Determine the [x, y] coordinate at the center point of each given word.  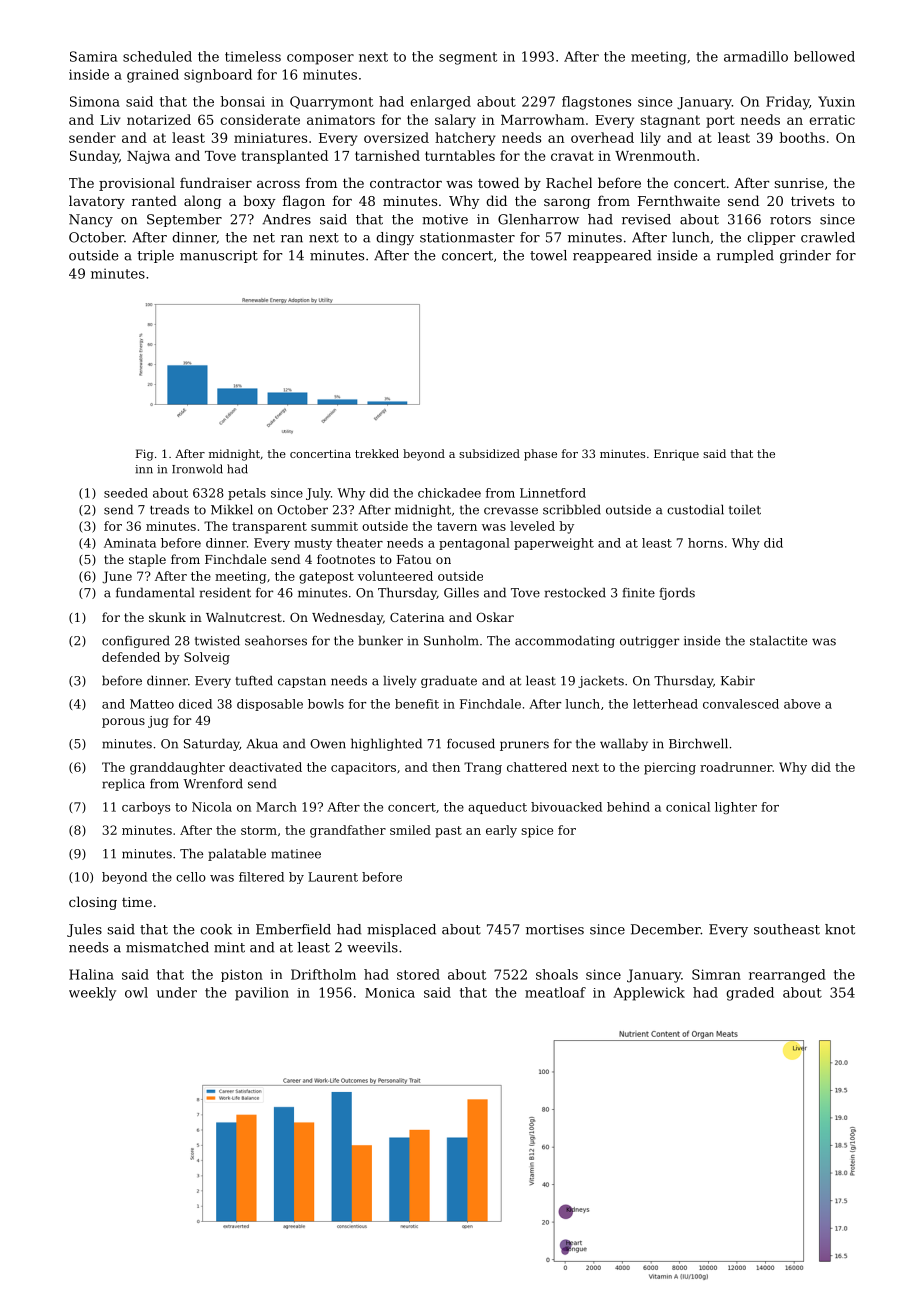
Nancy [91, 220]
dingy [395, 238]
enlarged [440, 103]
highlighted [386, 744]
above [802, 704]
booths [802, 137]
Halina [91, 974]
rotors [790, 220]
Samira [93, 56]
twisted [217, 640]
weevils [372, 947]
